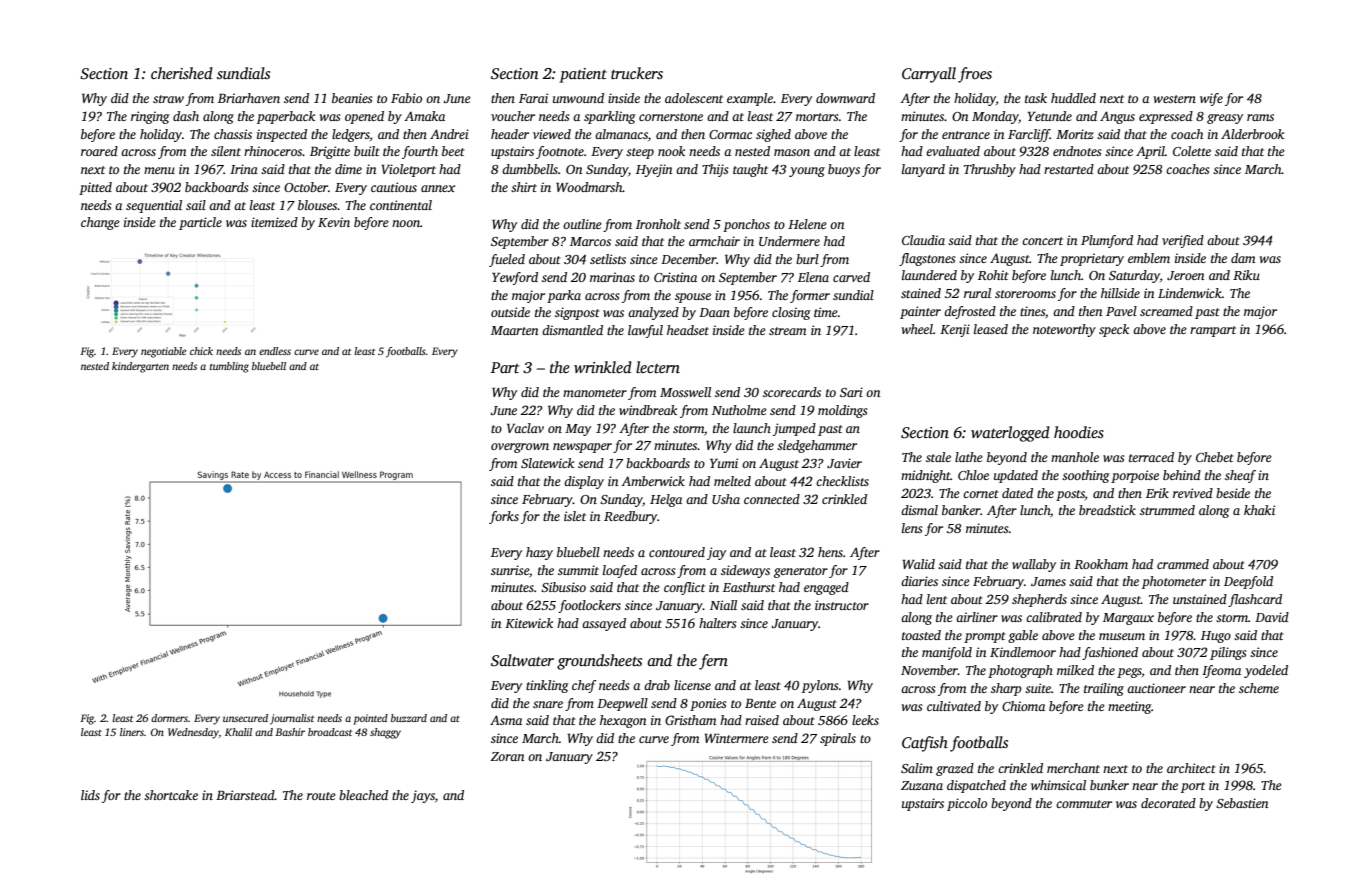  What do you see at coordinates (409, 718) in the document?
I see `buzzard` at bounding box center [409, 718].
